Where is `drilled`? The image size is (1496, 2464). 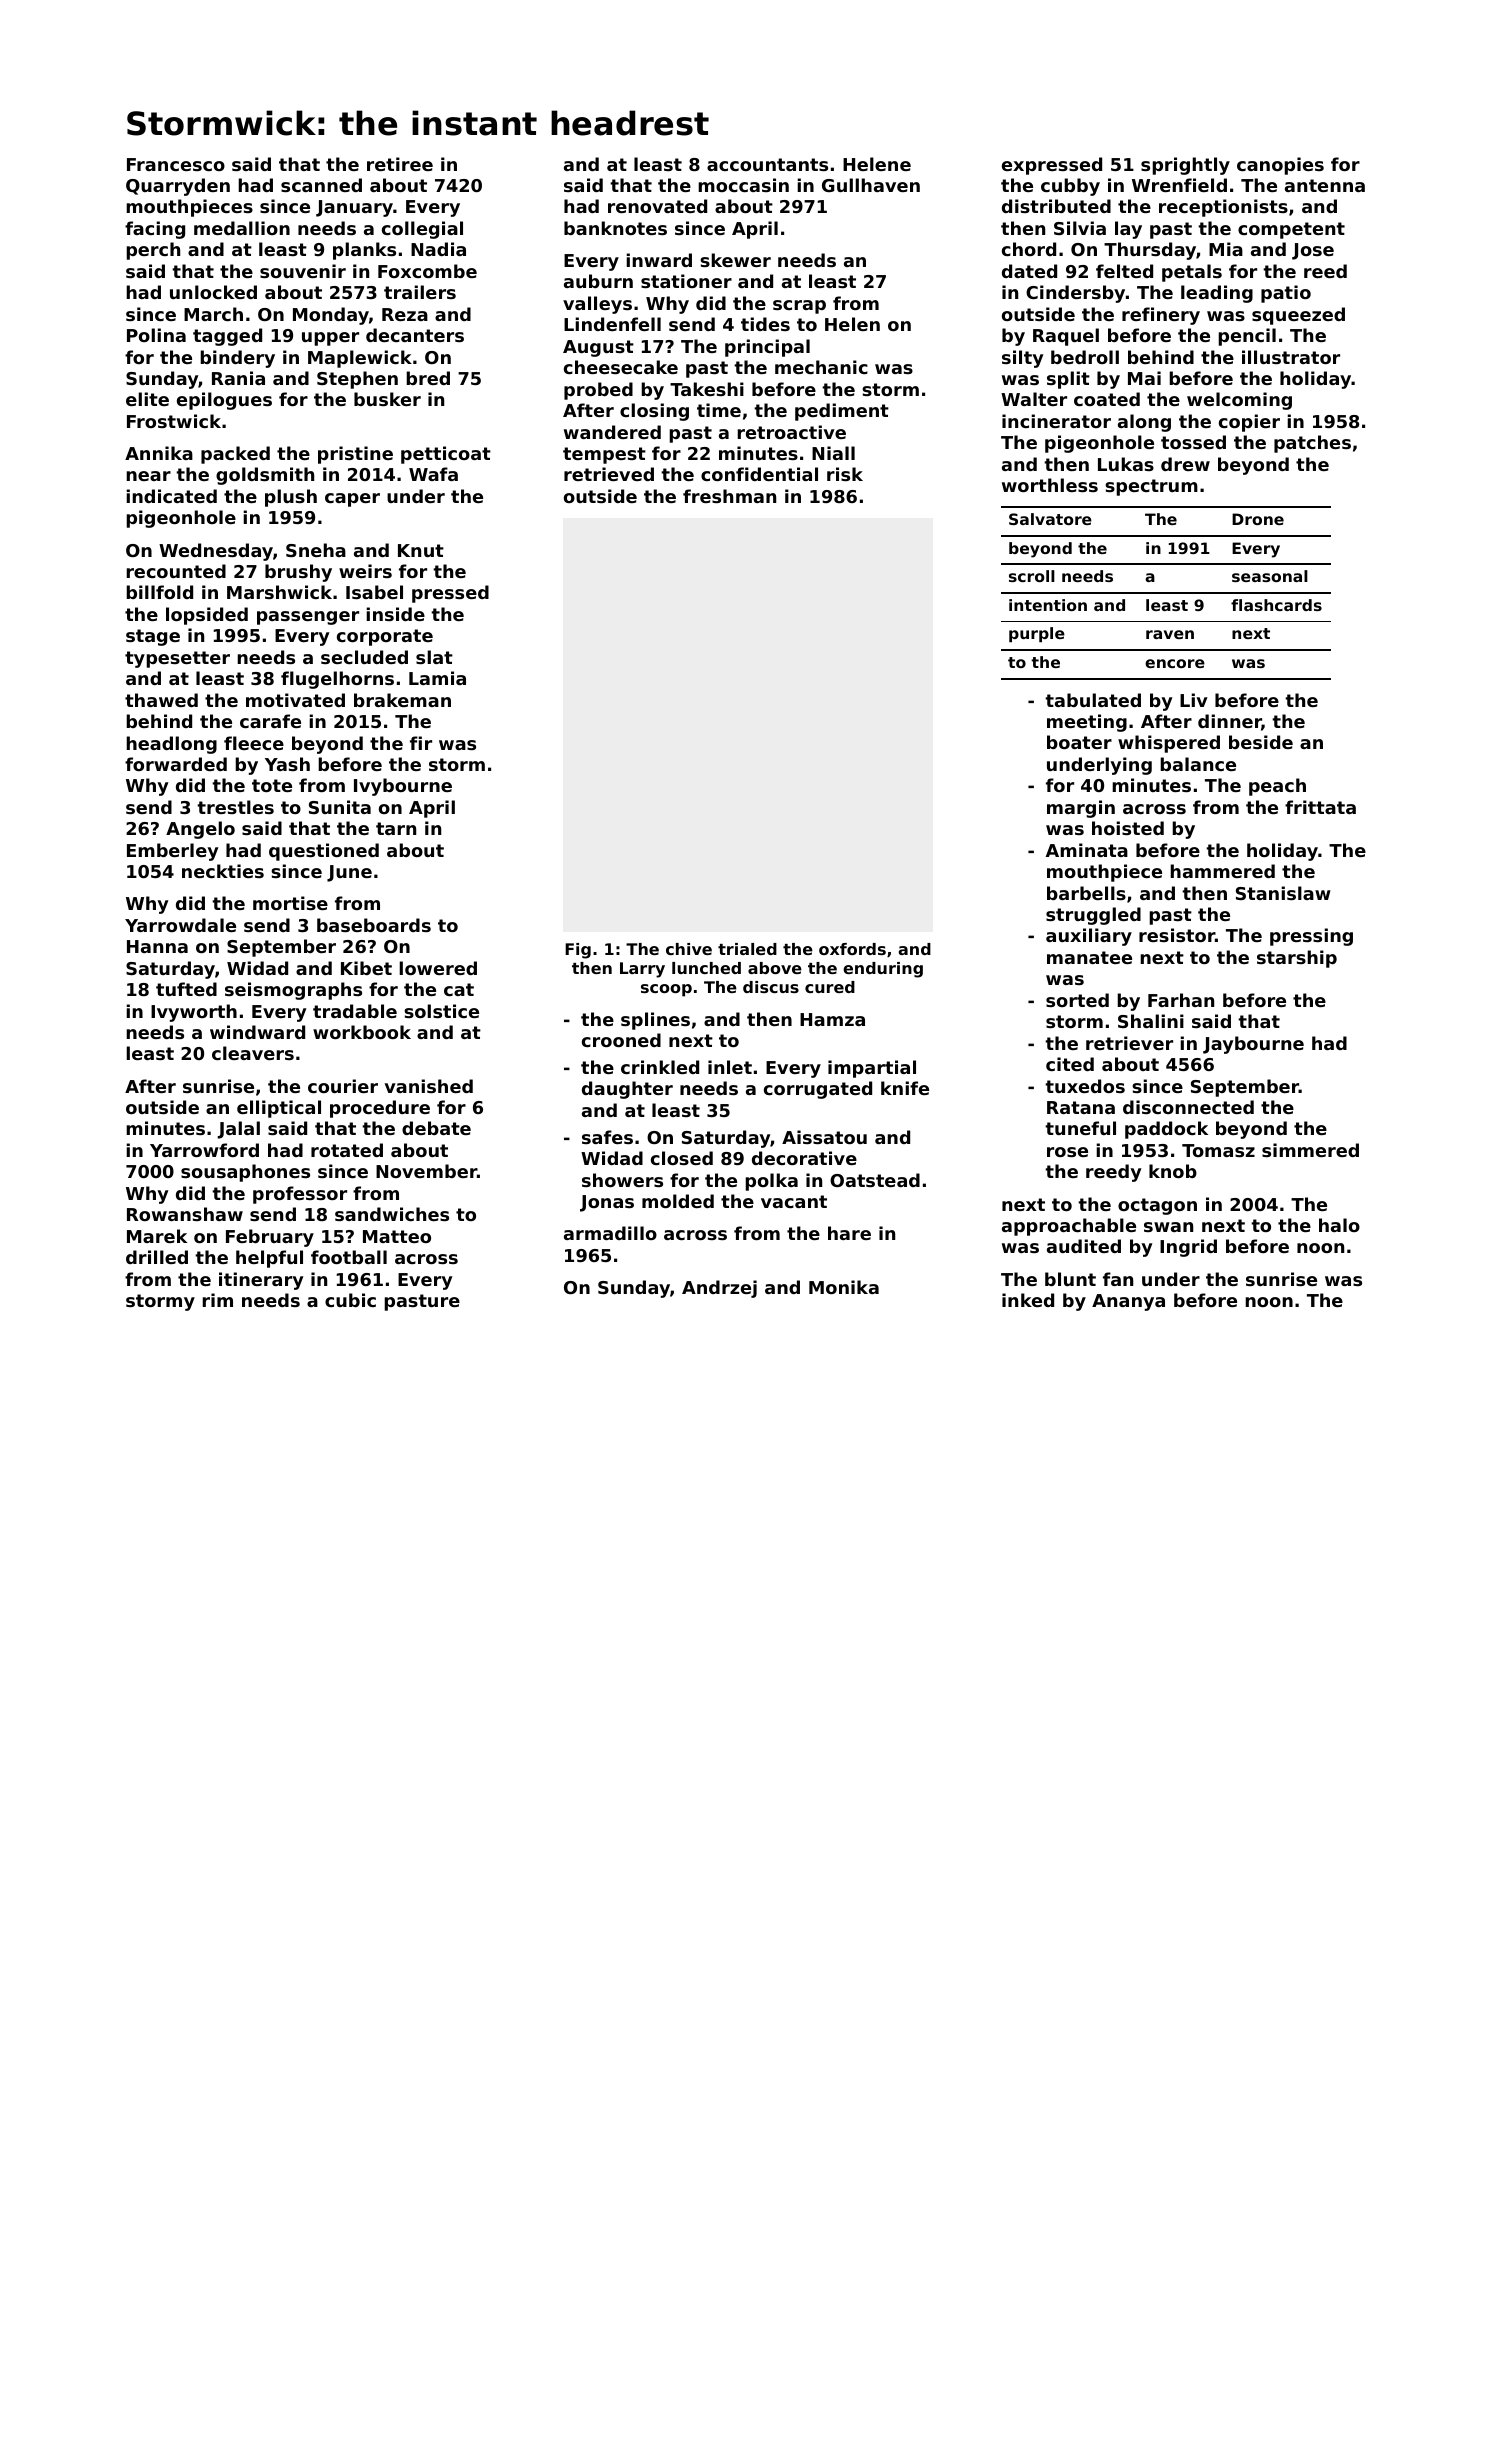 drilled is located at coordinates (157, 1257).
